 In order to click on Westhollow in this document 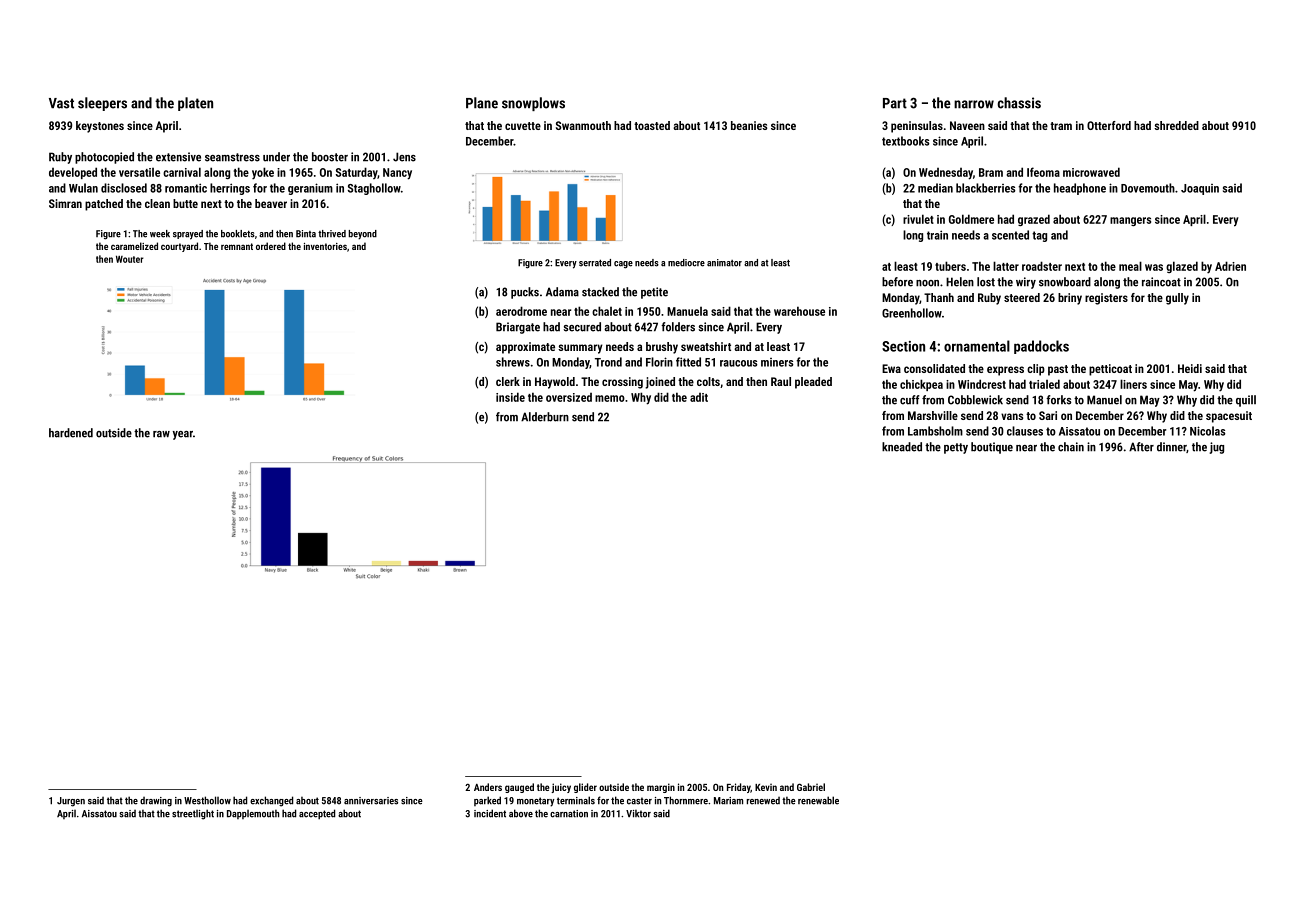, I will do `click(207, 800)`.
